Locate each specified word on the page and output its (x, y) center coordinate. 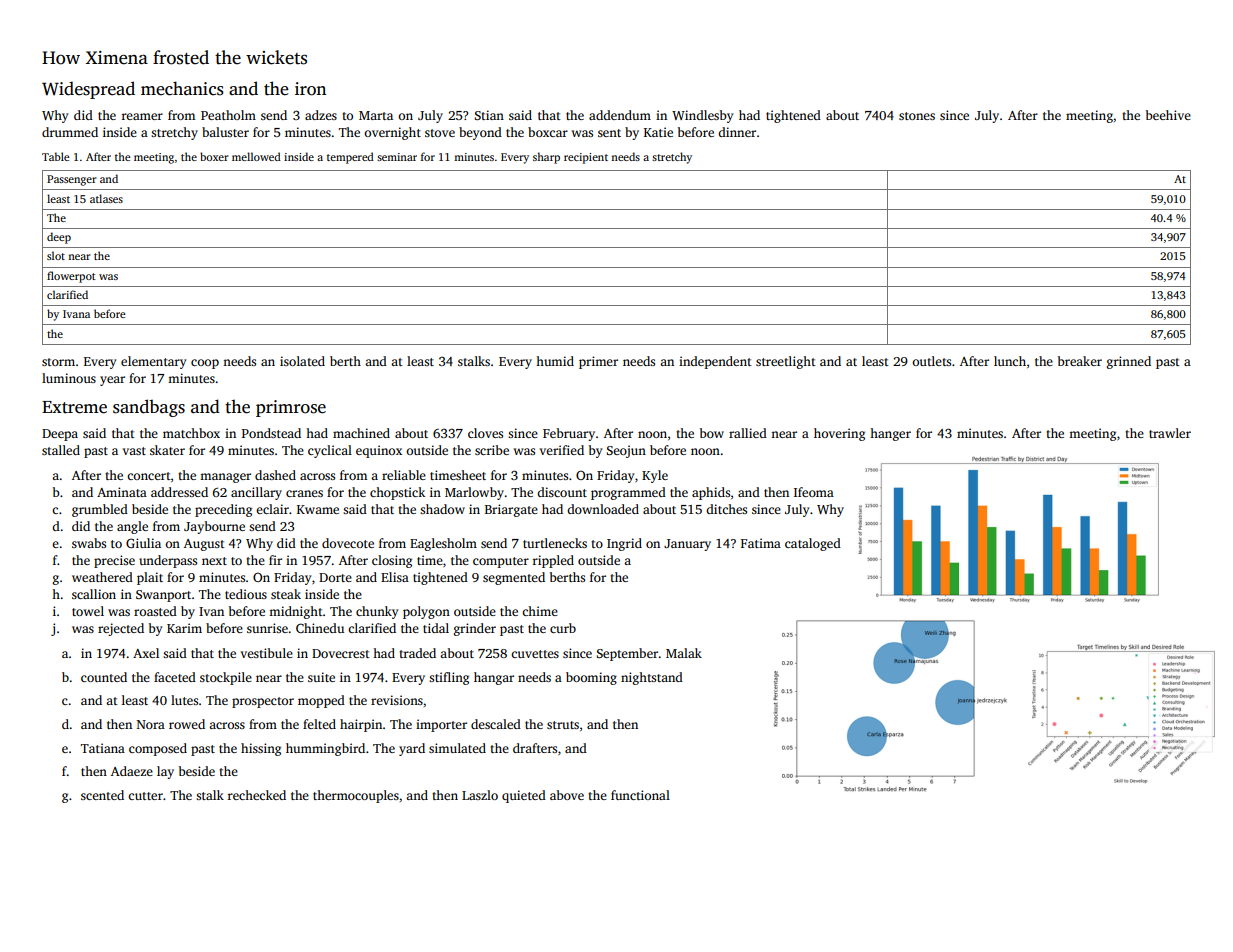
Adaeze (132, 771)
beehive (1168, 115)
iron (310, 89)
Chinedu (320, 628)
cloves (485, 433)
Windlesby (702, 116)
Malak (684, 653)
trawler (1170, 433)
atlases (106, 198)
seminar (397, 157)
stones (917, 116)
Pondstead (271, 433)
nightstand (652, 678)
